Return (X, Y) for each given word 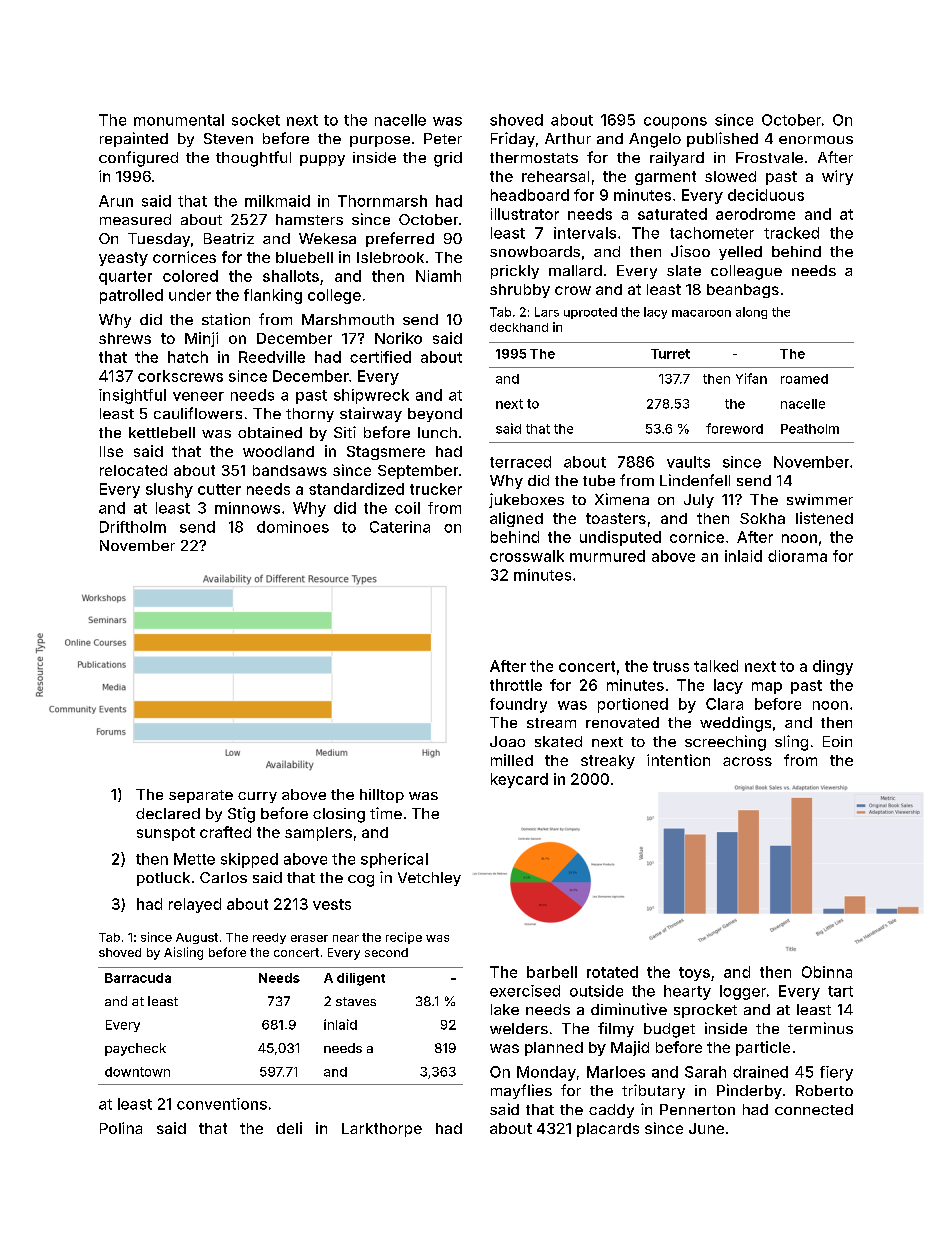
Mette (194, 859)
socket (256, 120)
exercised (525, 991)
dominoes (293, 527)
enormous (816, 140)
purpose (380, 141)
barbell (552, 972)
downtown (137, 1072)
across (747, 761)
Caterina (400, 527)
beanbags (743, 291)
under (190, 295)
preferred (400, 239)
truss (671, 666)
